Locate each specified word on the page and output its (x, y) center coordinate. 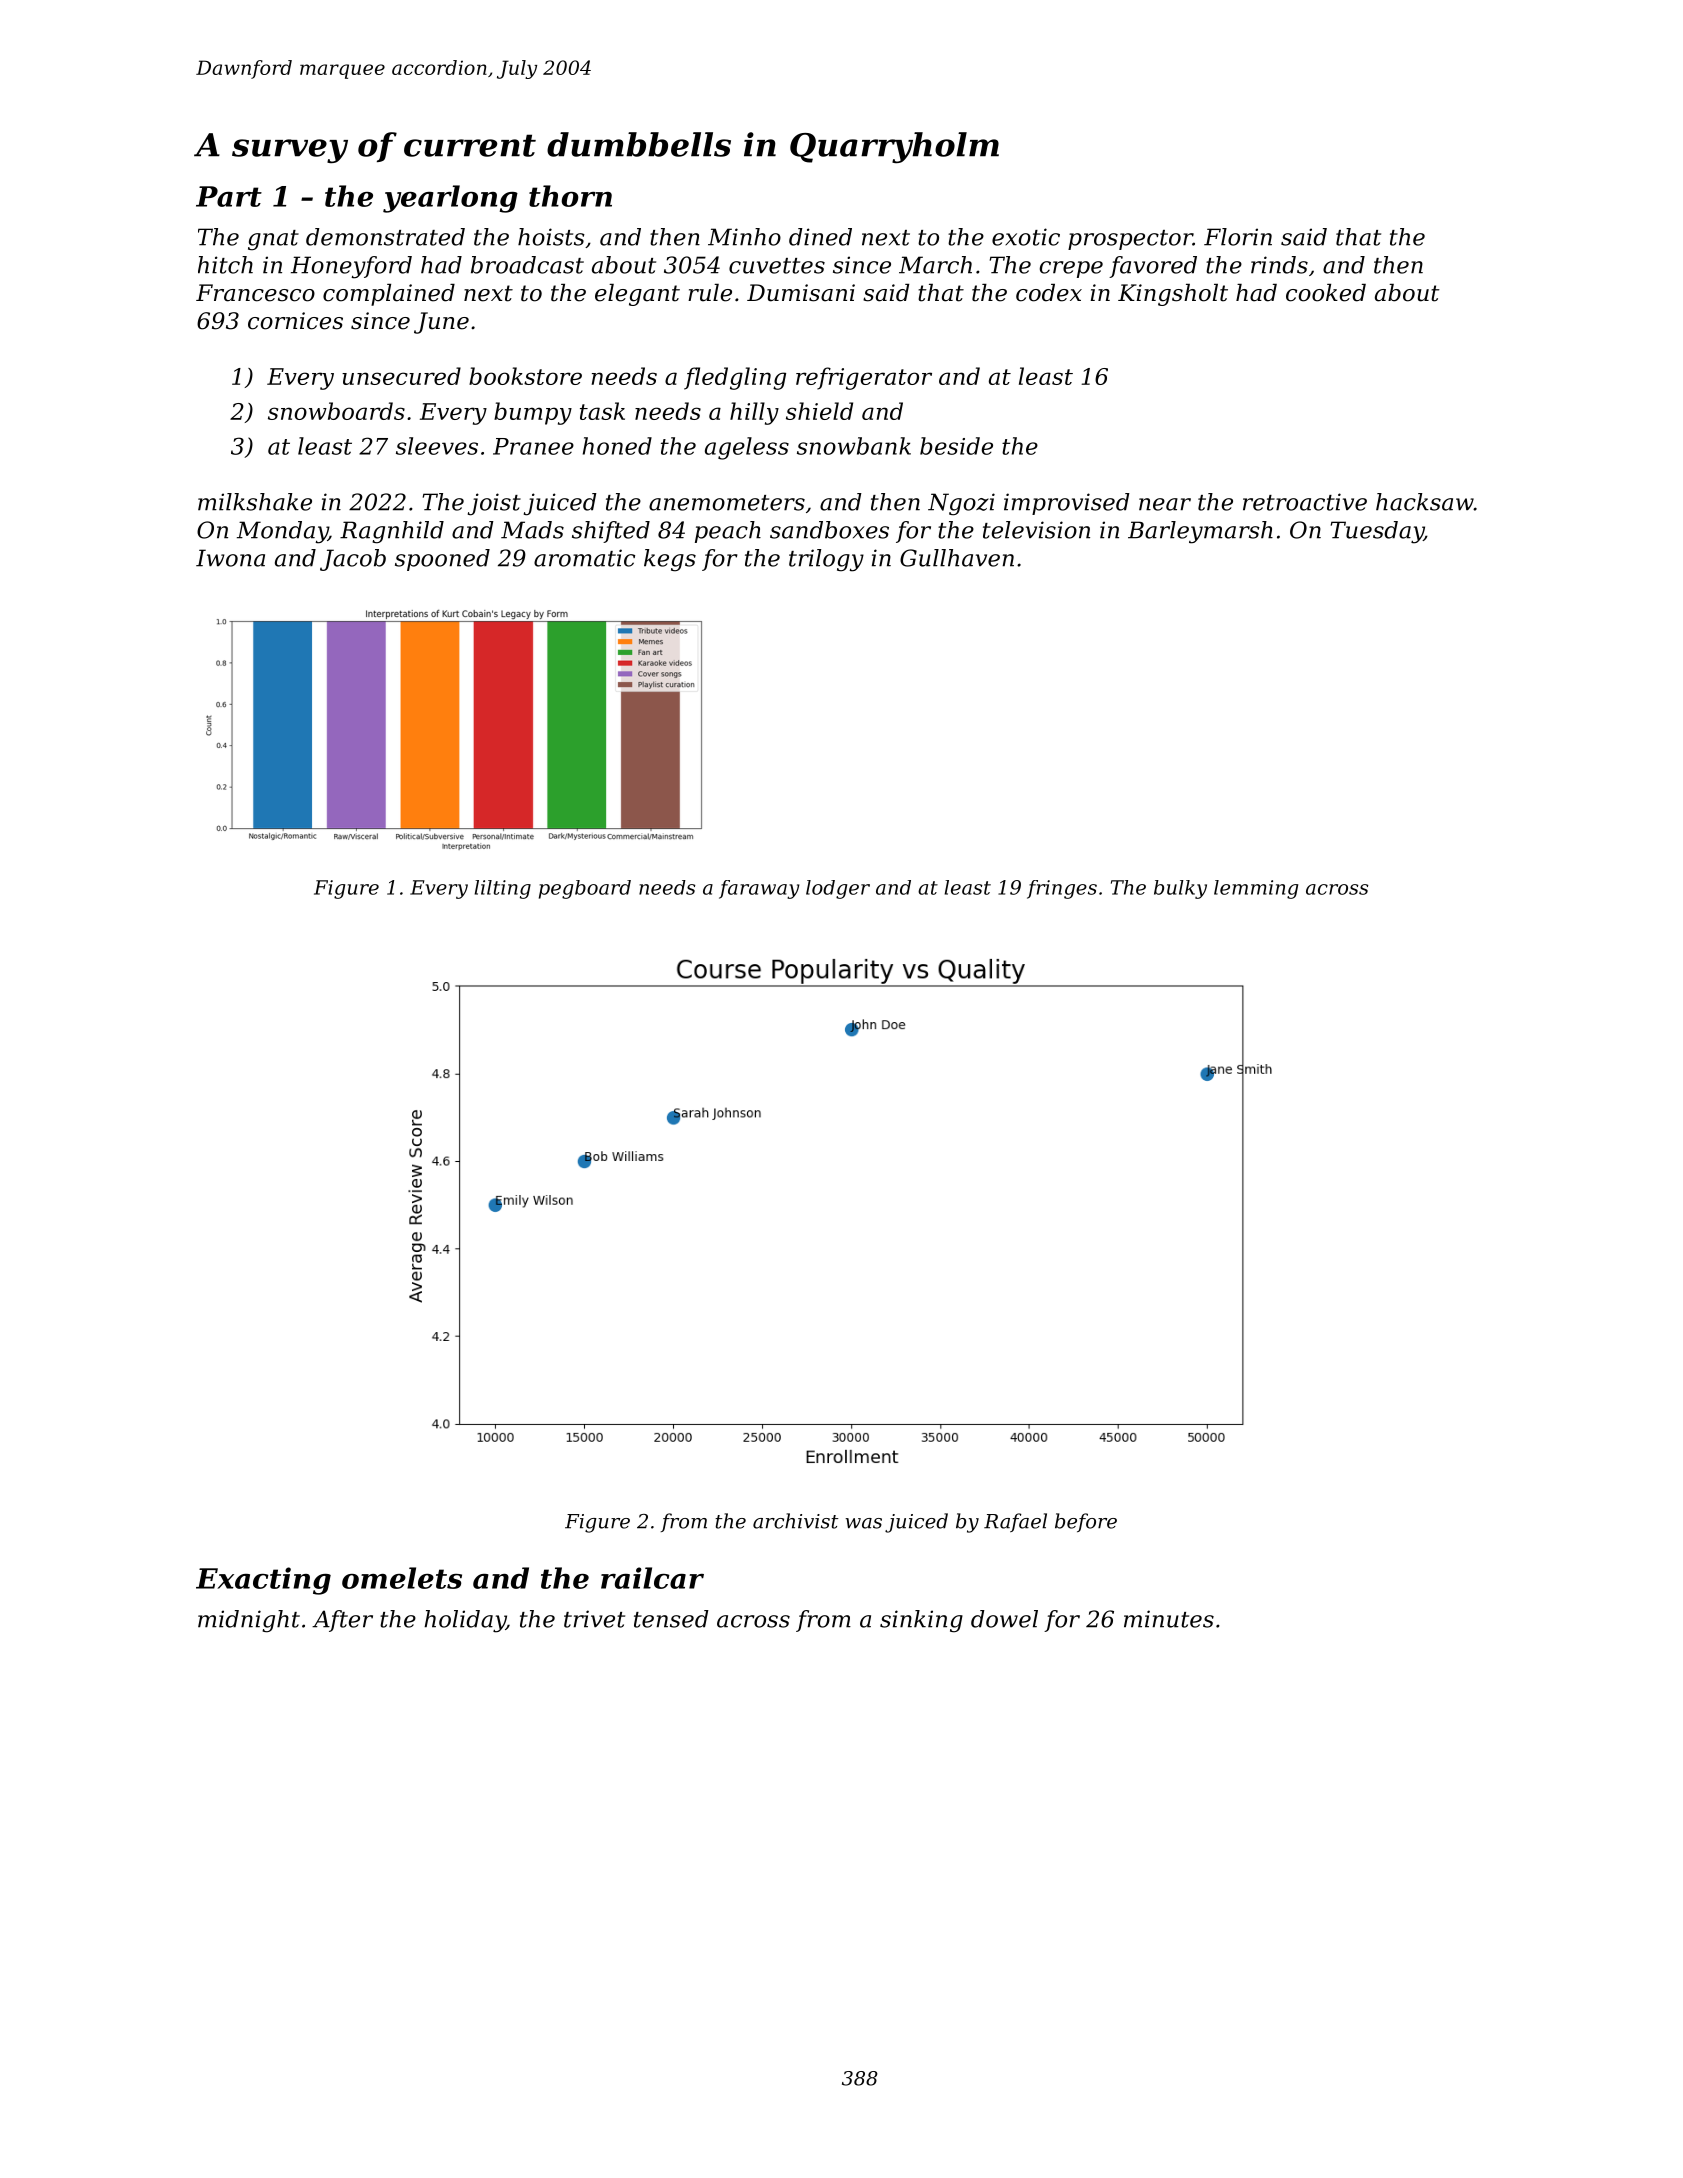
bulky (1180, 889)
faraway (759, 889)
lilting (503, 889)
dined (820, 237)
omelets (402, 1578)
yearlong (450, 199)
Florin (1238, 237)
